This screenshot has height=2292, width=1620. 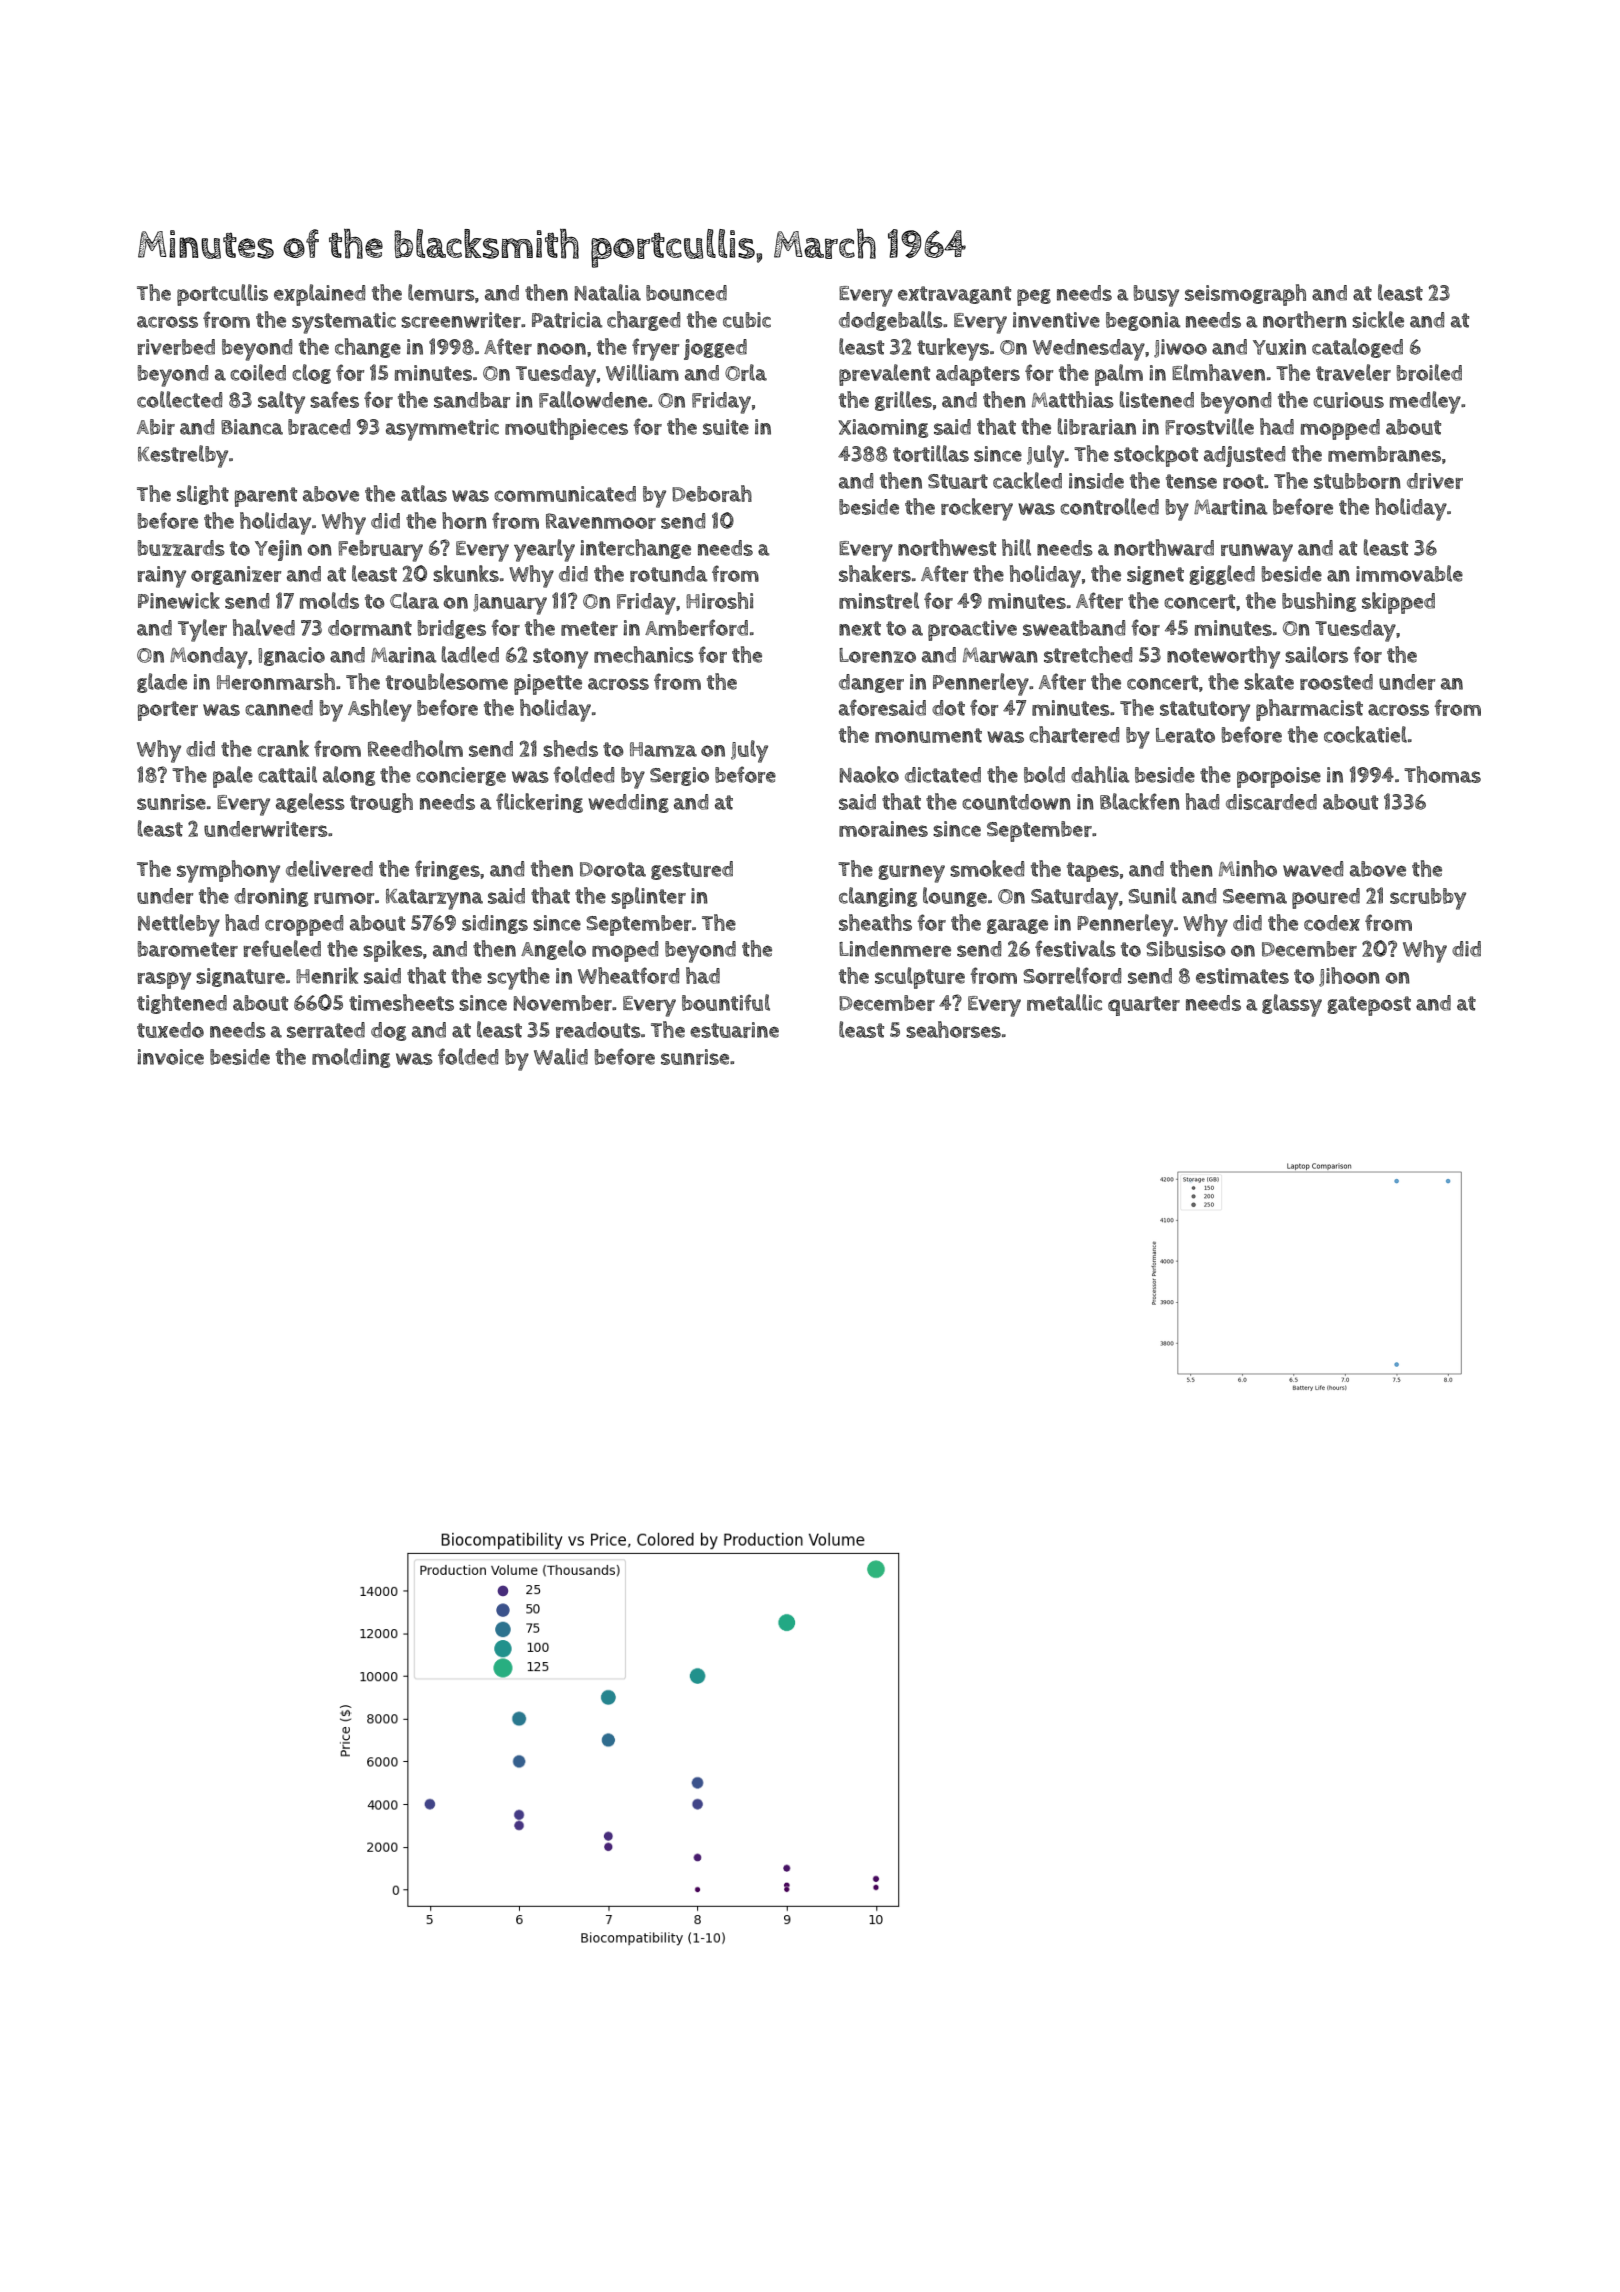 I want to click on charged, so click(x=643, y=321).
